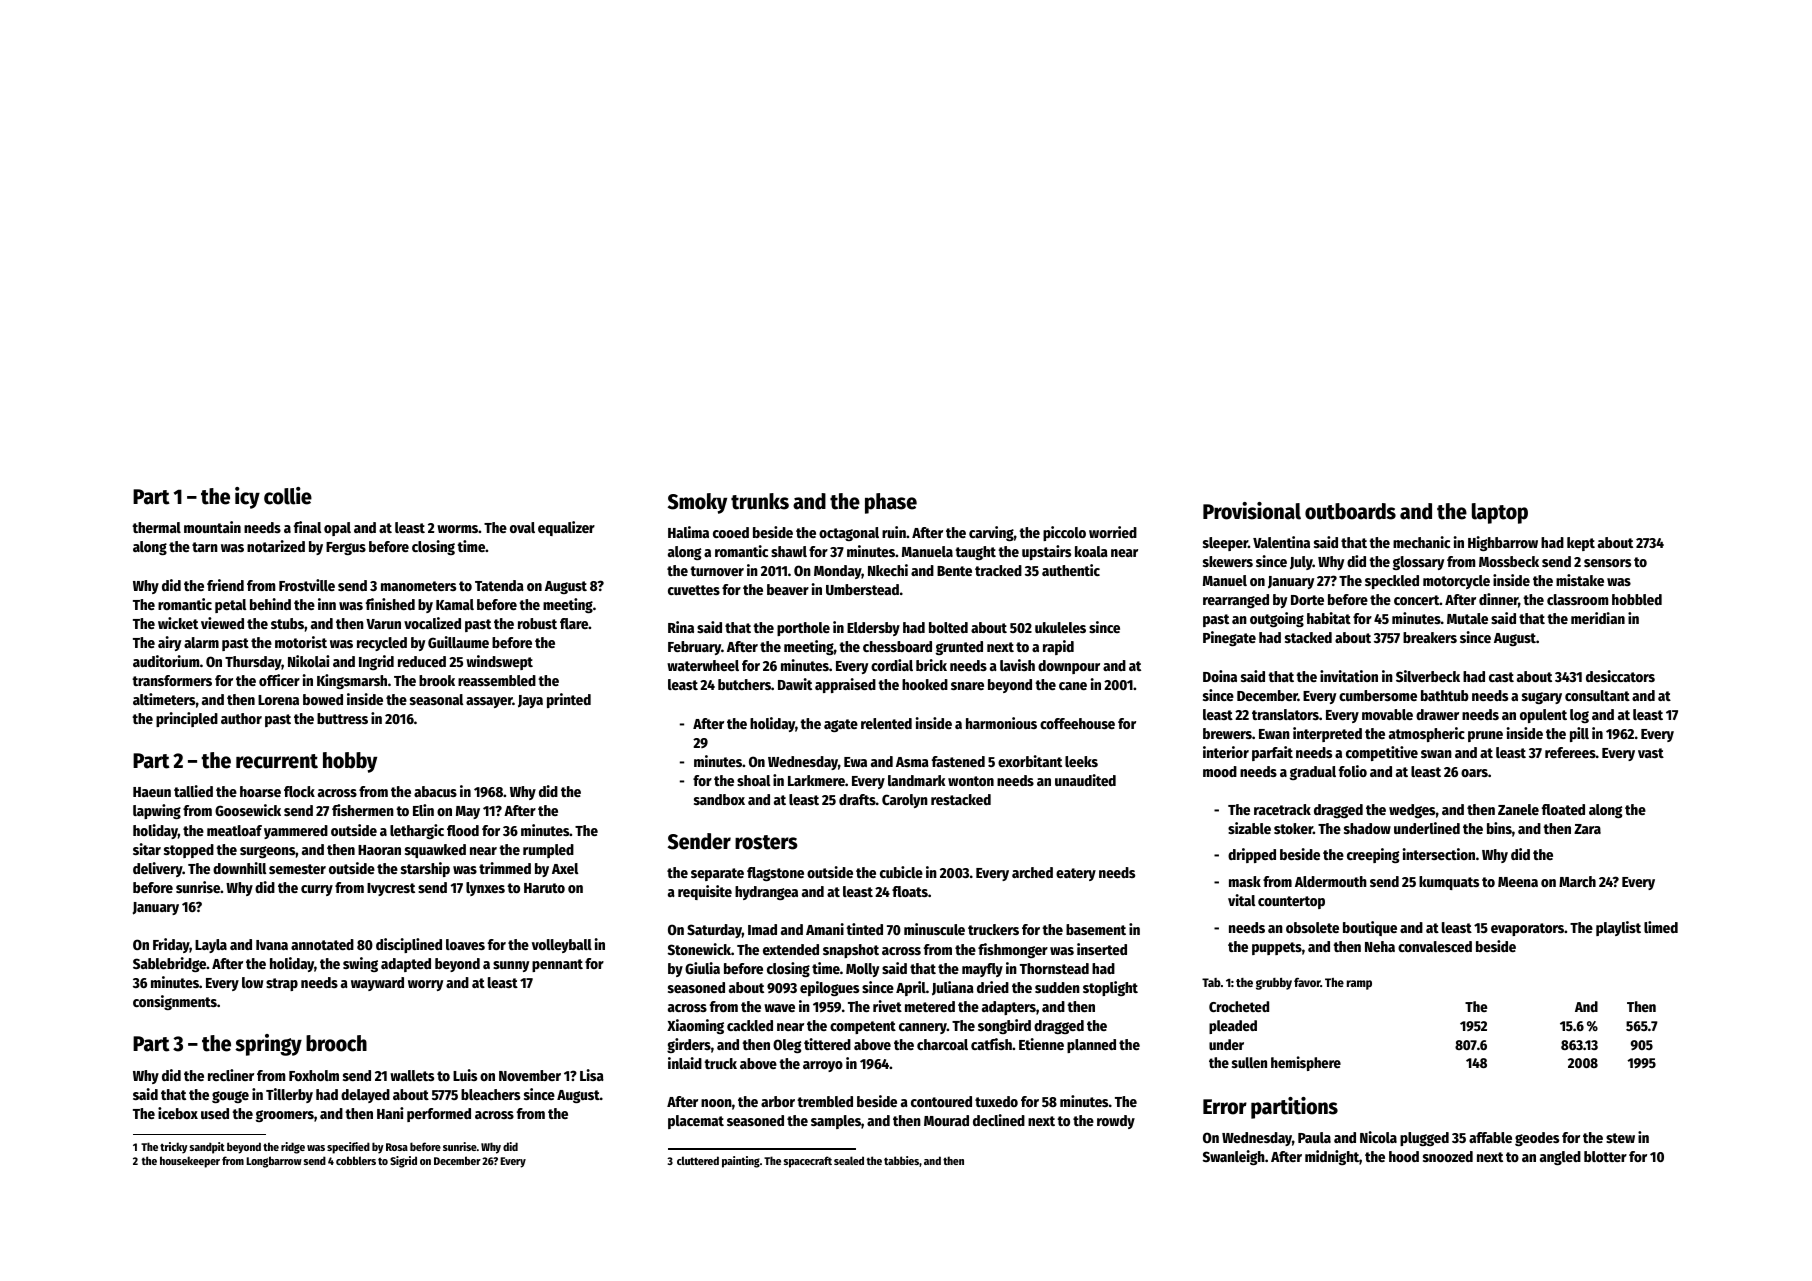 This image has height=1281, width=1812. Describe the element at coordinates (1637, 599) in the image. I see `hobbled` at that location.
